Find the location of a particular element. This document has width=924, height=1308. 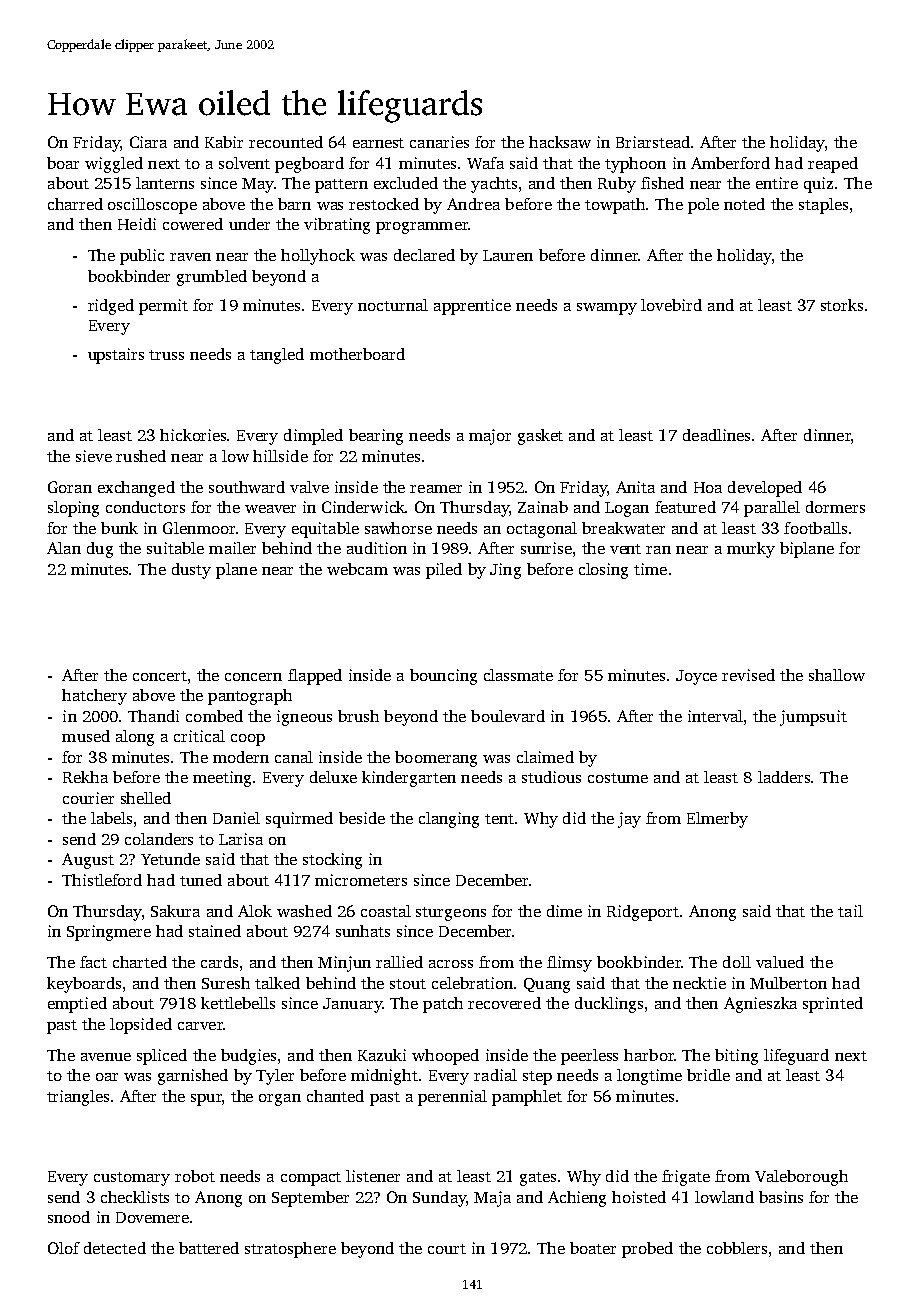

Yetunde is located at coordinates (170, 859).
